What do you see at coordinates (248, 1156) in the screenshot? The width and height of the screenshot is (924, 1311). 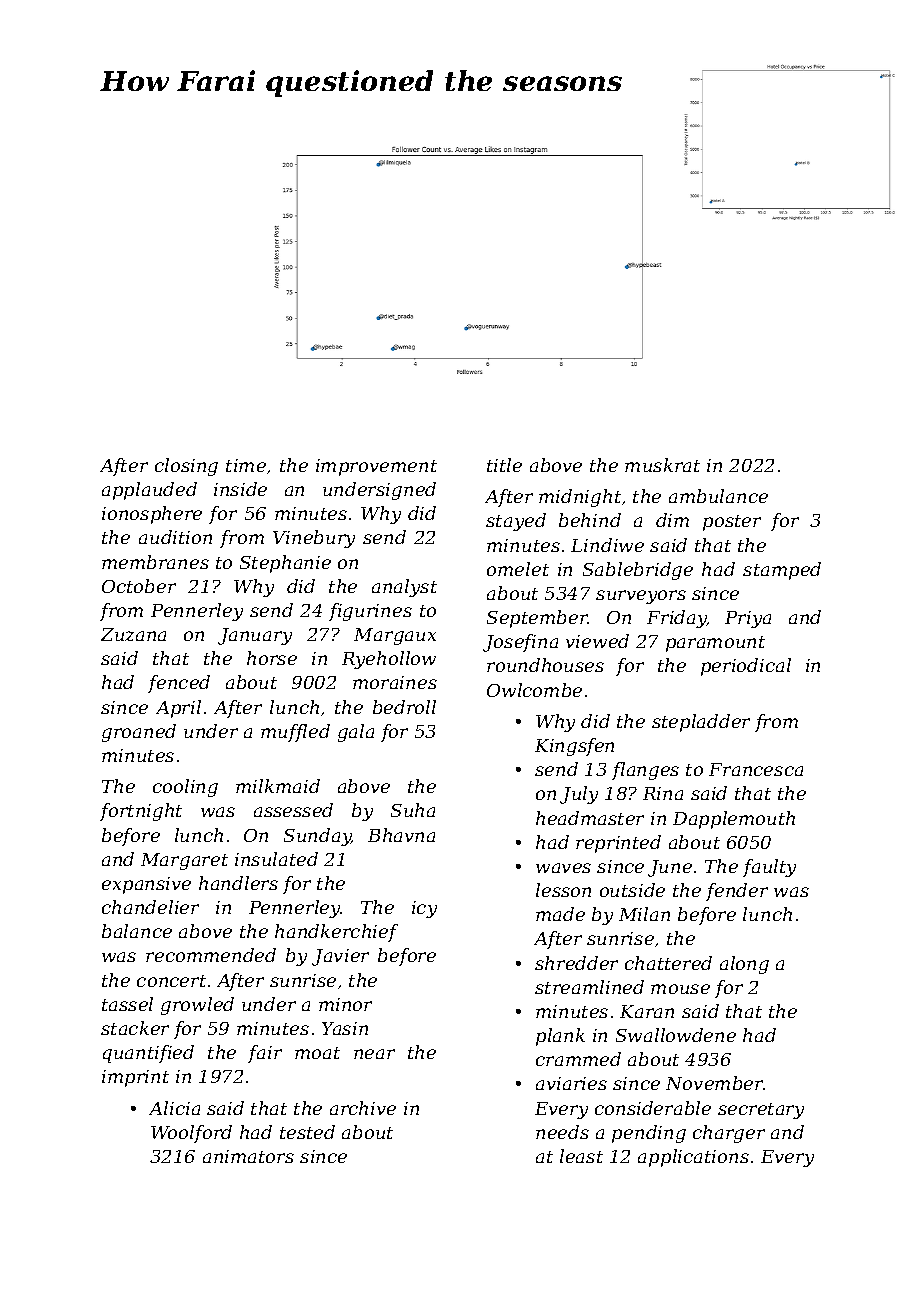 I see `animators` at bounding box center [248, 1156].
